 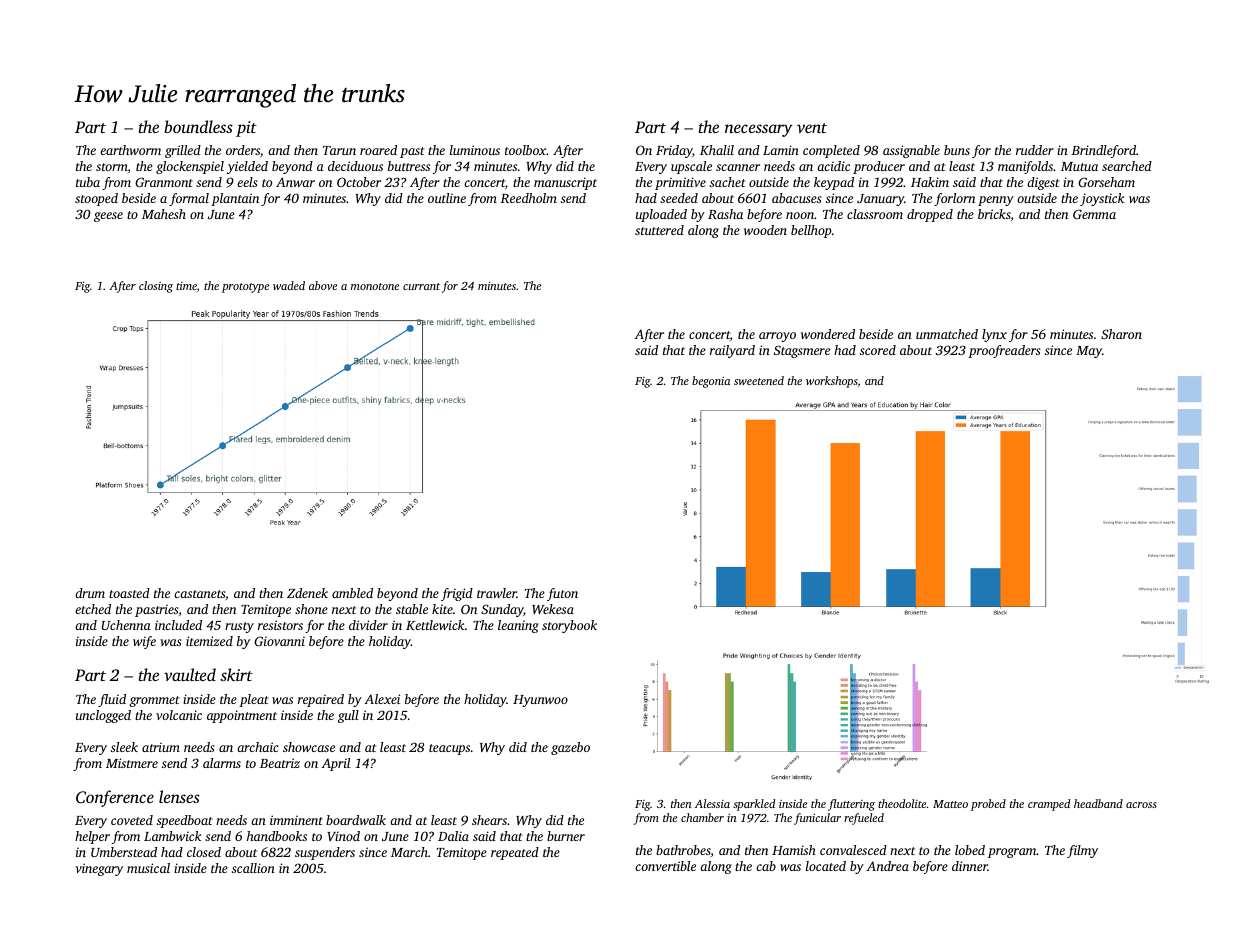 I want to click on cramped, so click(x=1049, y=805).
